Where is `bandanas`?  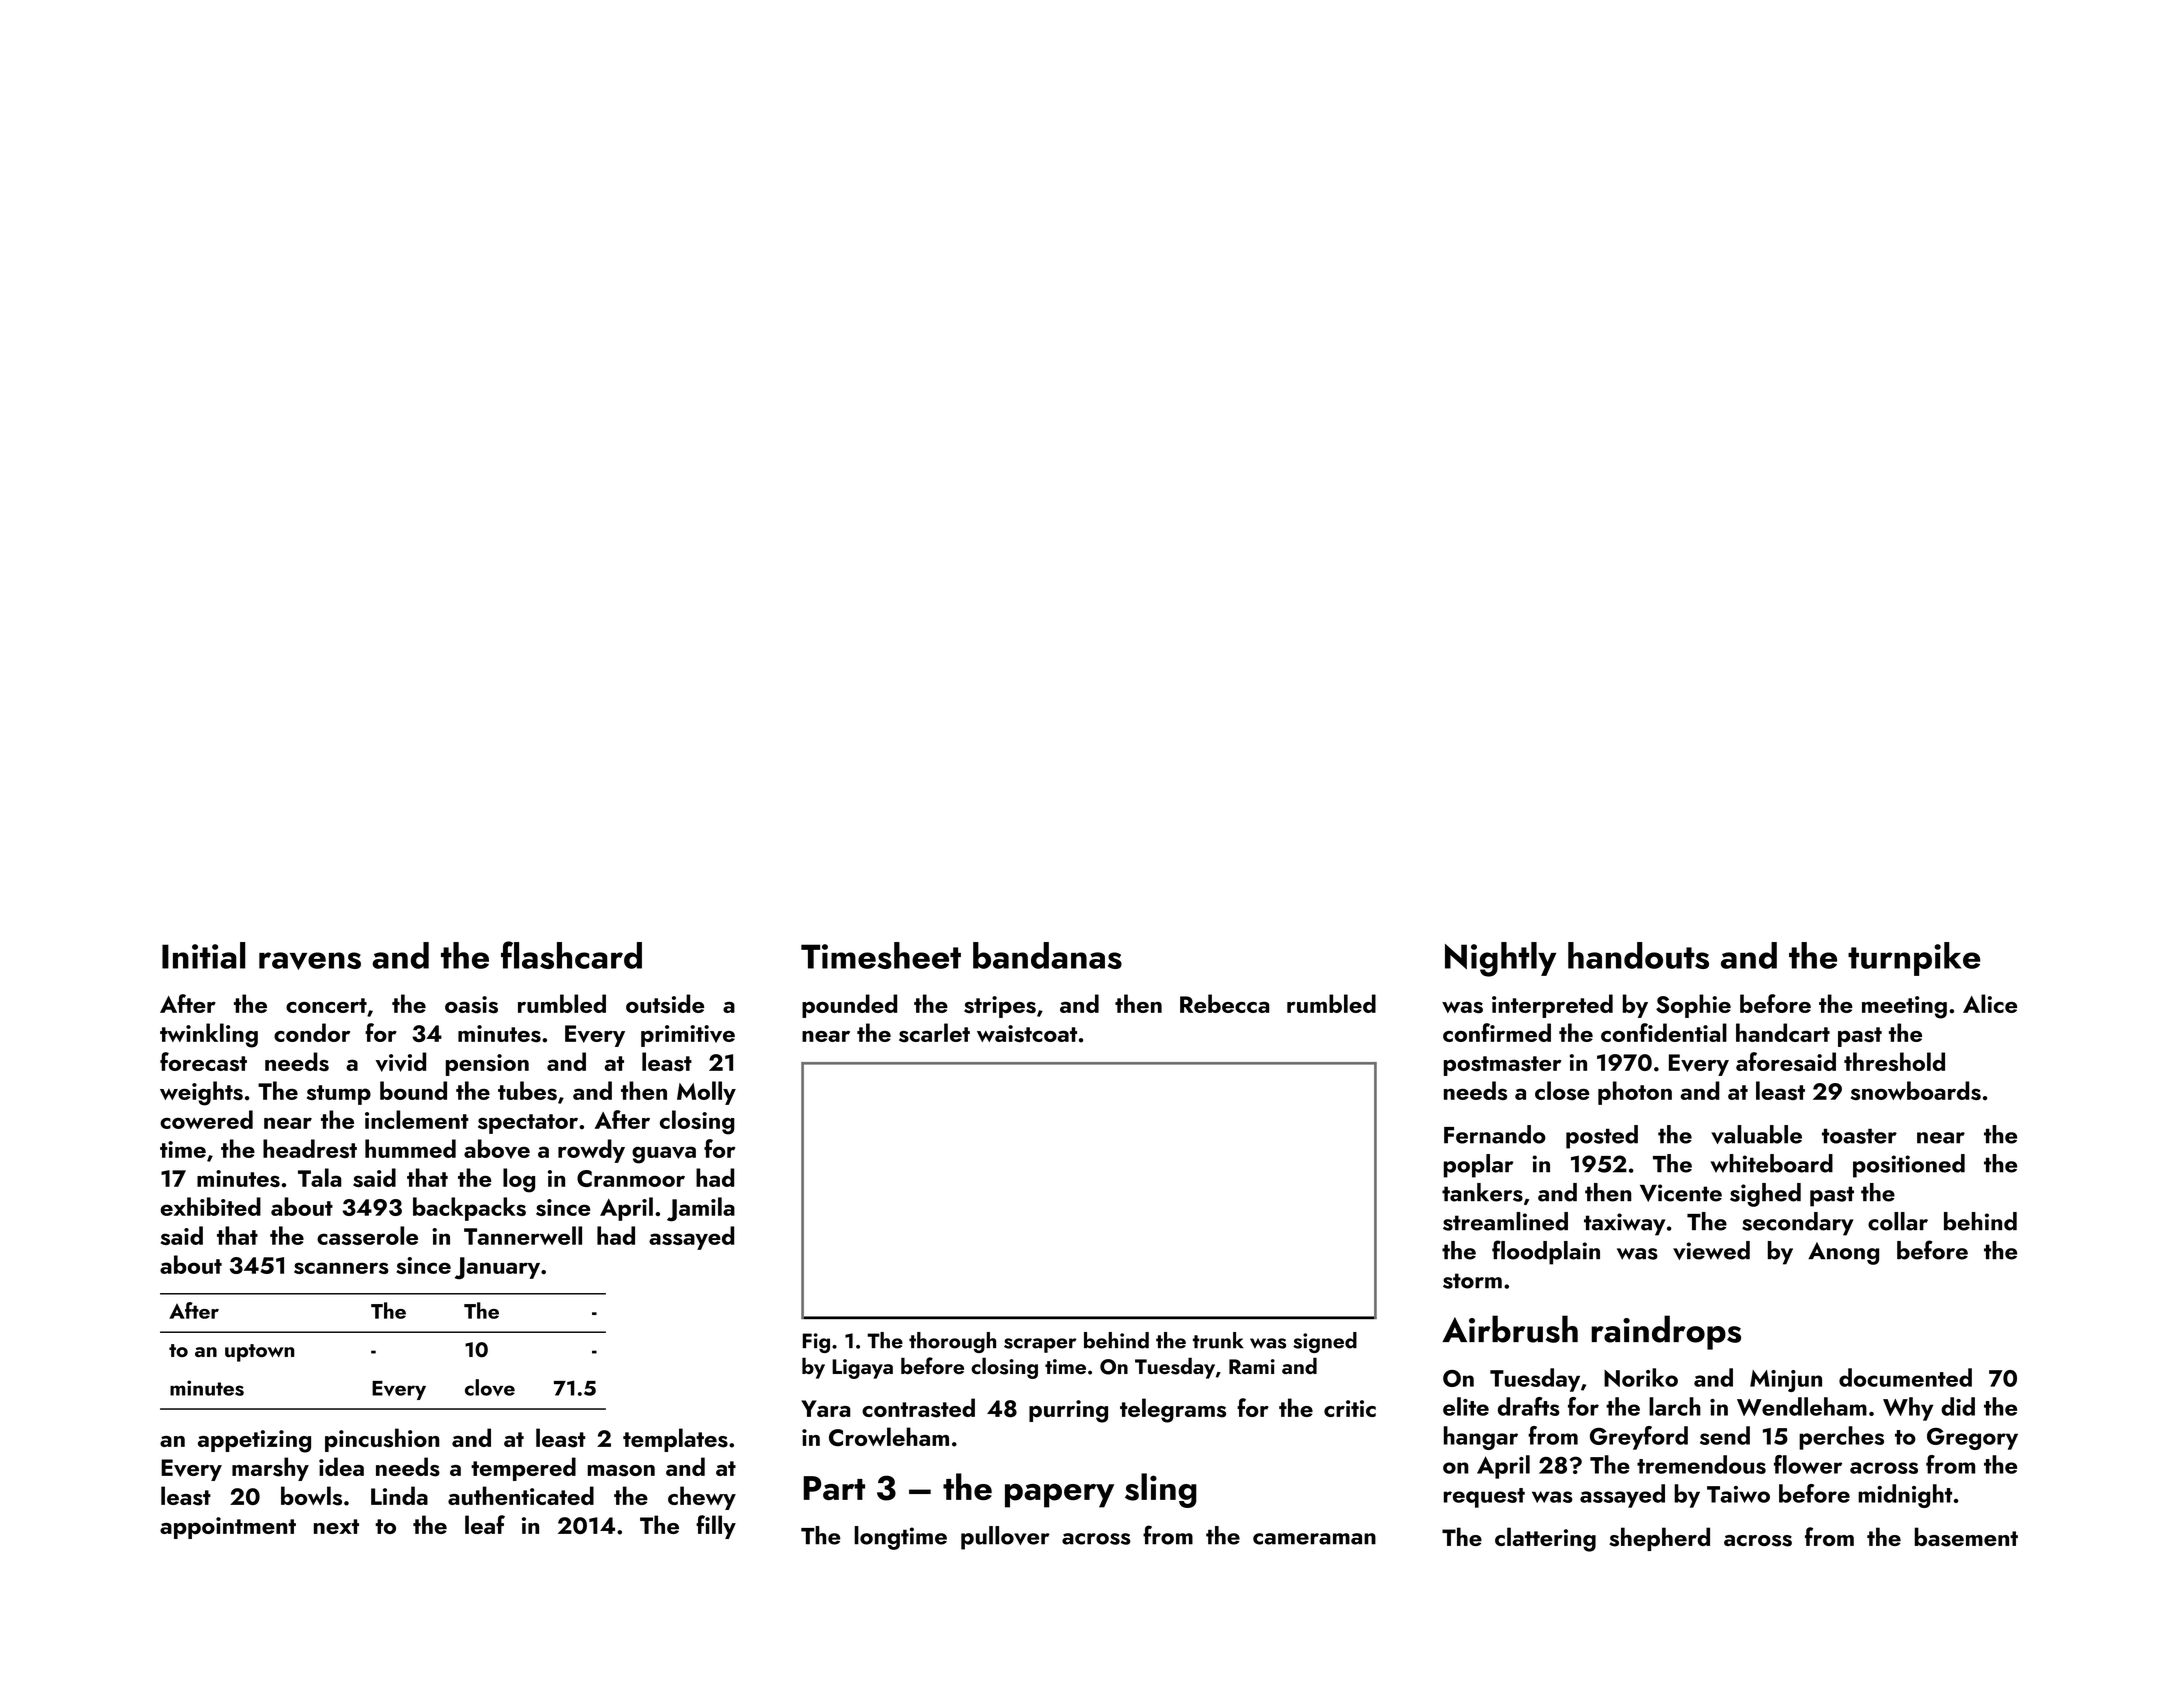
bandanas is located at coordinates (1047, 955).
